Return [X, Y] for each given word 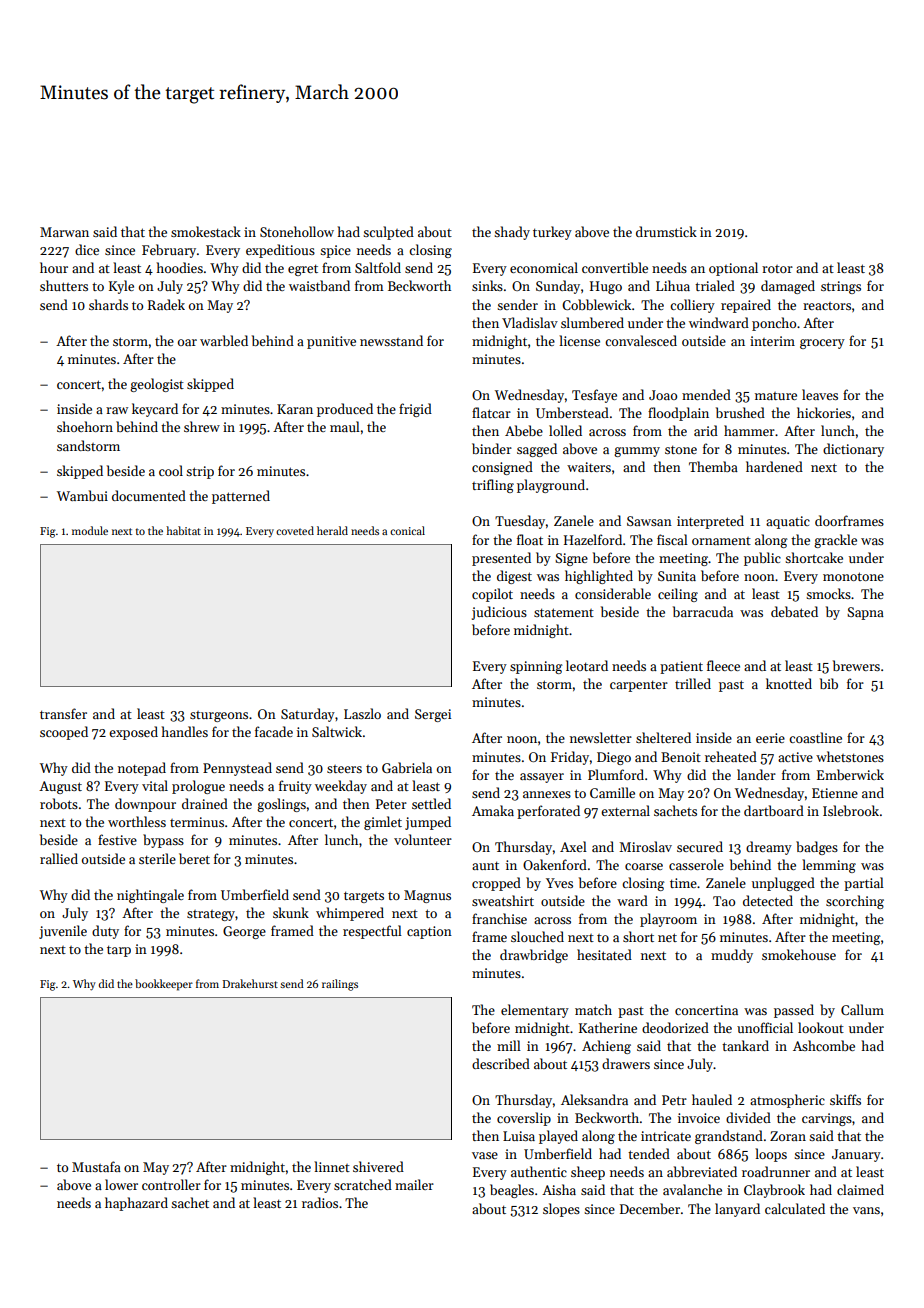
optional [733, 269]
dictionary [853, 450]
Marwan [64, 232]
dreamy [769, 848]
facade [274, 731]
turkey [552, 233]
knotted [789, 683]
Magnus [427, 896]
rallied [59, 858]
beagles [512, 1191]
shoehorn [85, 426]
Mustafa [96, 1166]
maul [345, 426]
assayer [542, 778]
